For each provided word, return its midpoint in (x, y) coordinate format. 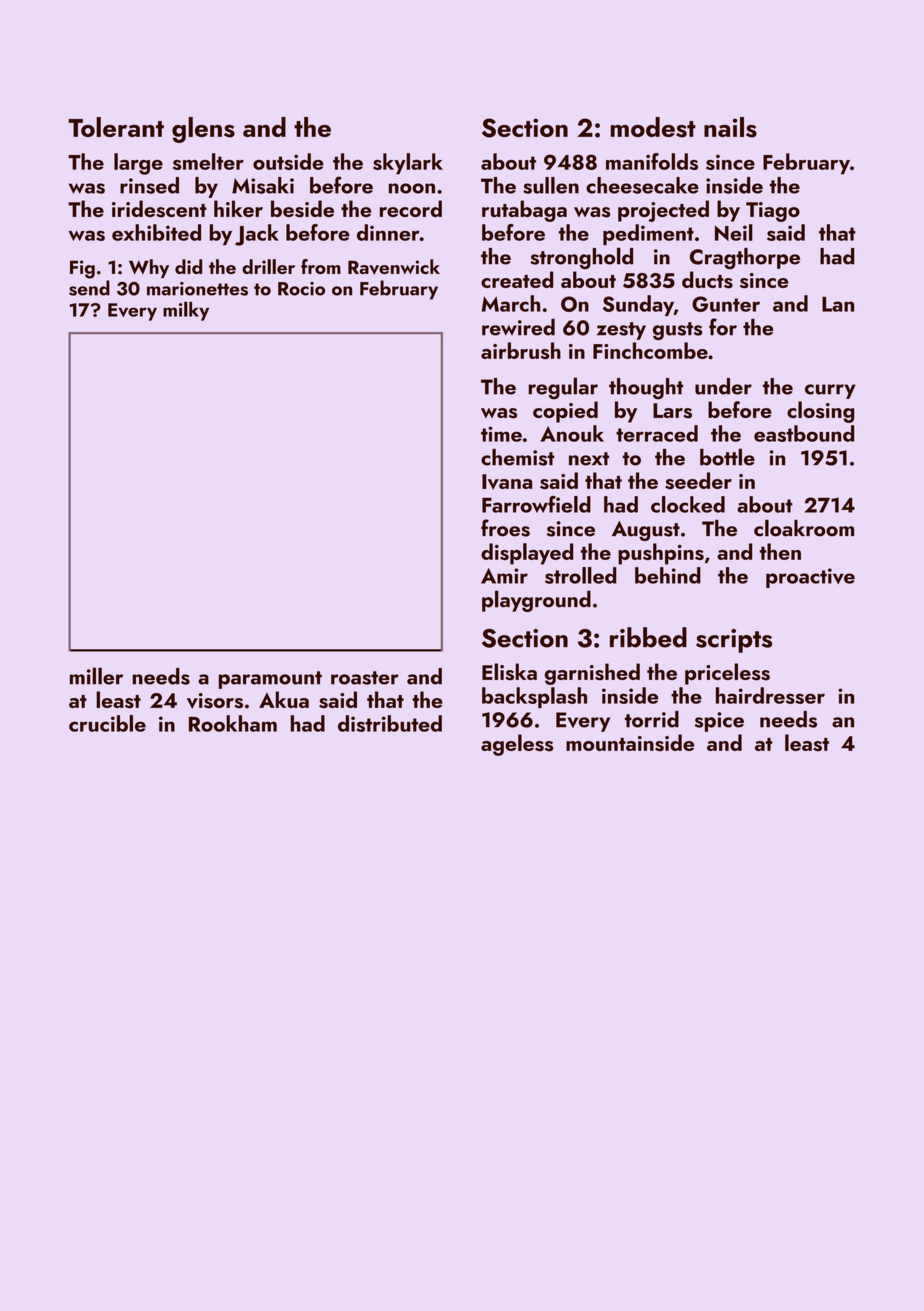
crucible (107, 723)
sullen (551, 185)
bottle (727, 457)
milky (186, 311)
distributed (390, 723)
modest (653, 127)
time (501, 434)
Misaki (263, 185)
